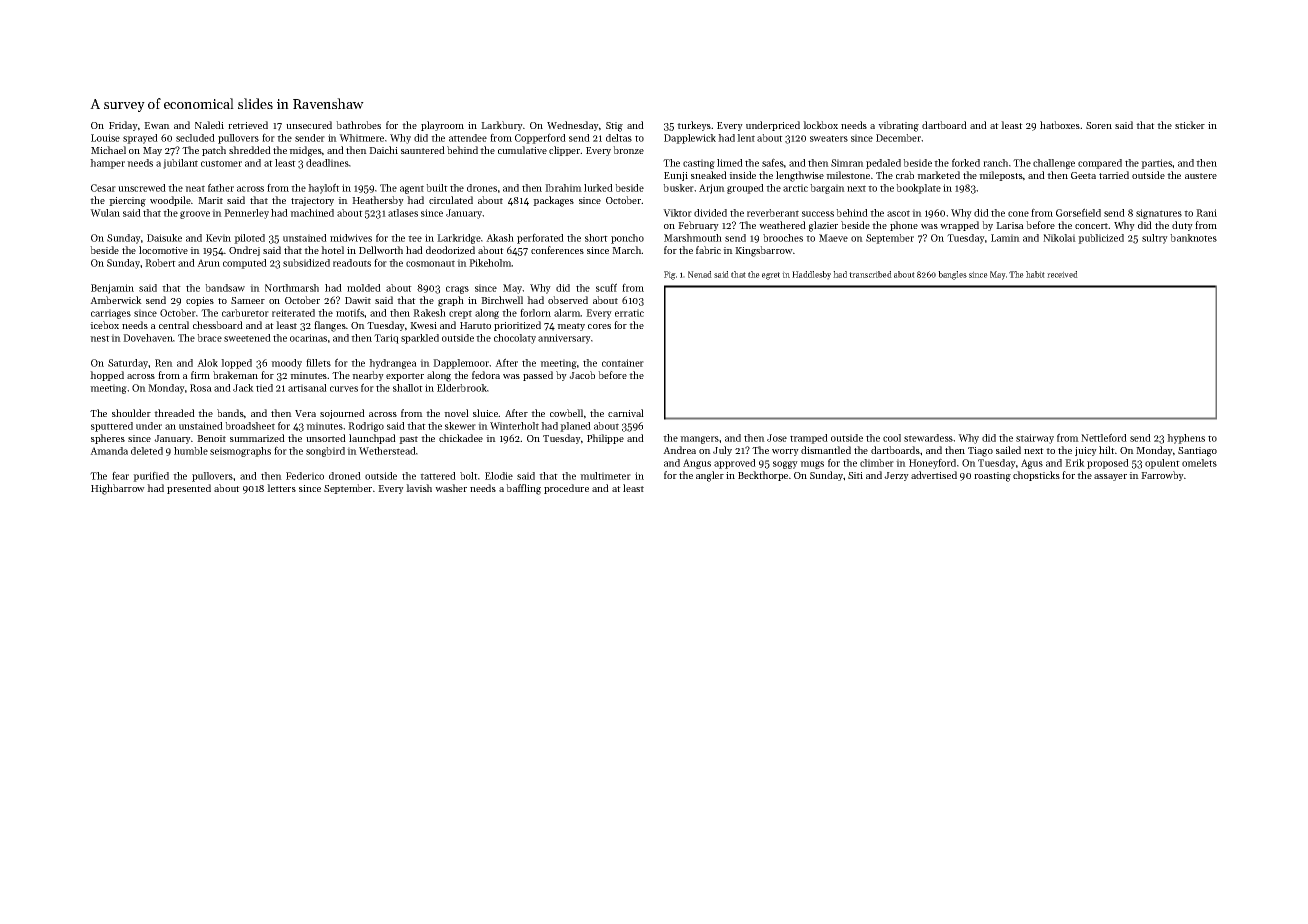 This image has width=1308, height=924. What do you see at coordinates (1186, 439) in the image?
I see `hyphens` at bounding box center [1186, 439].
